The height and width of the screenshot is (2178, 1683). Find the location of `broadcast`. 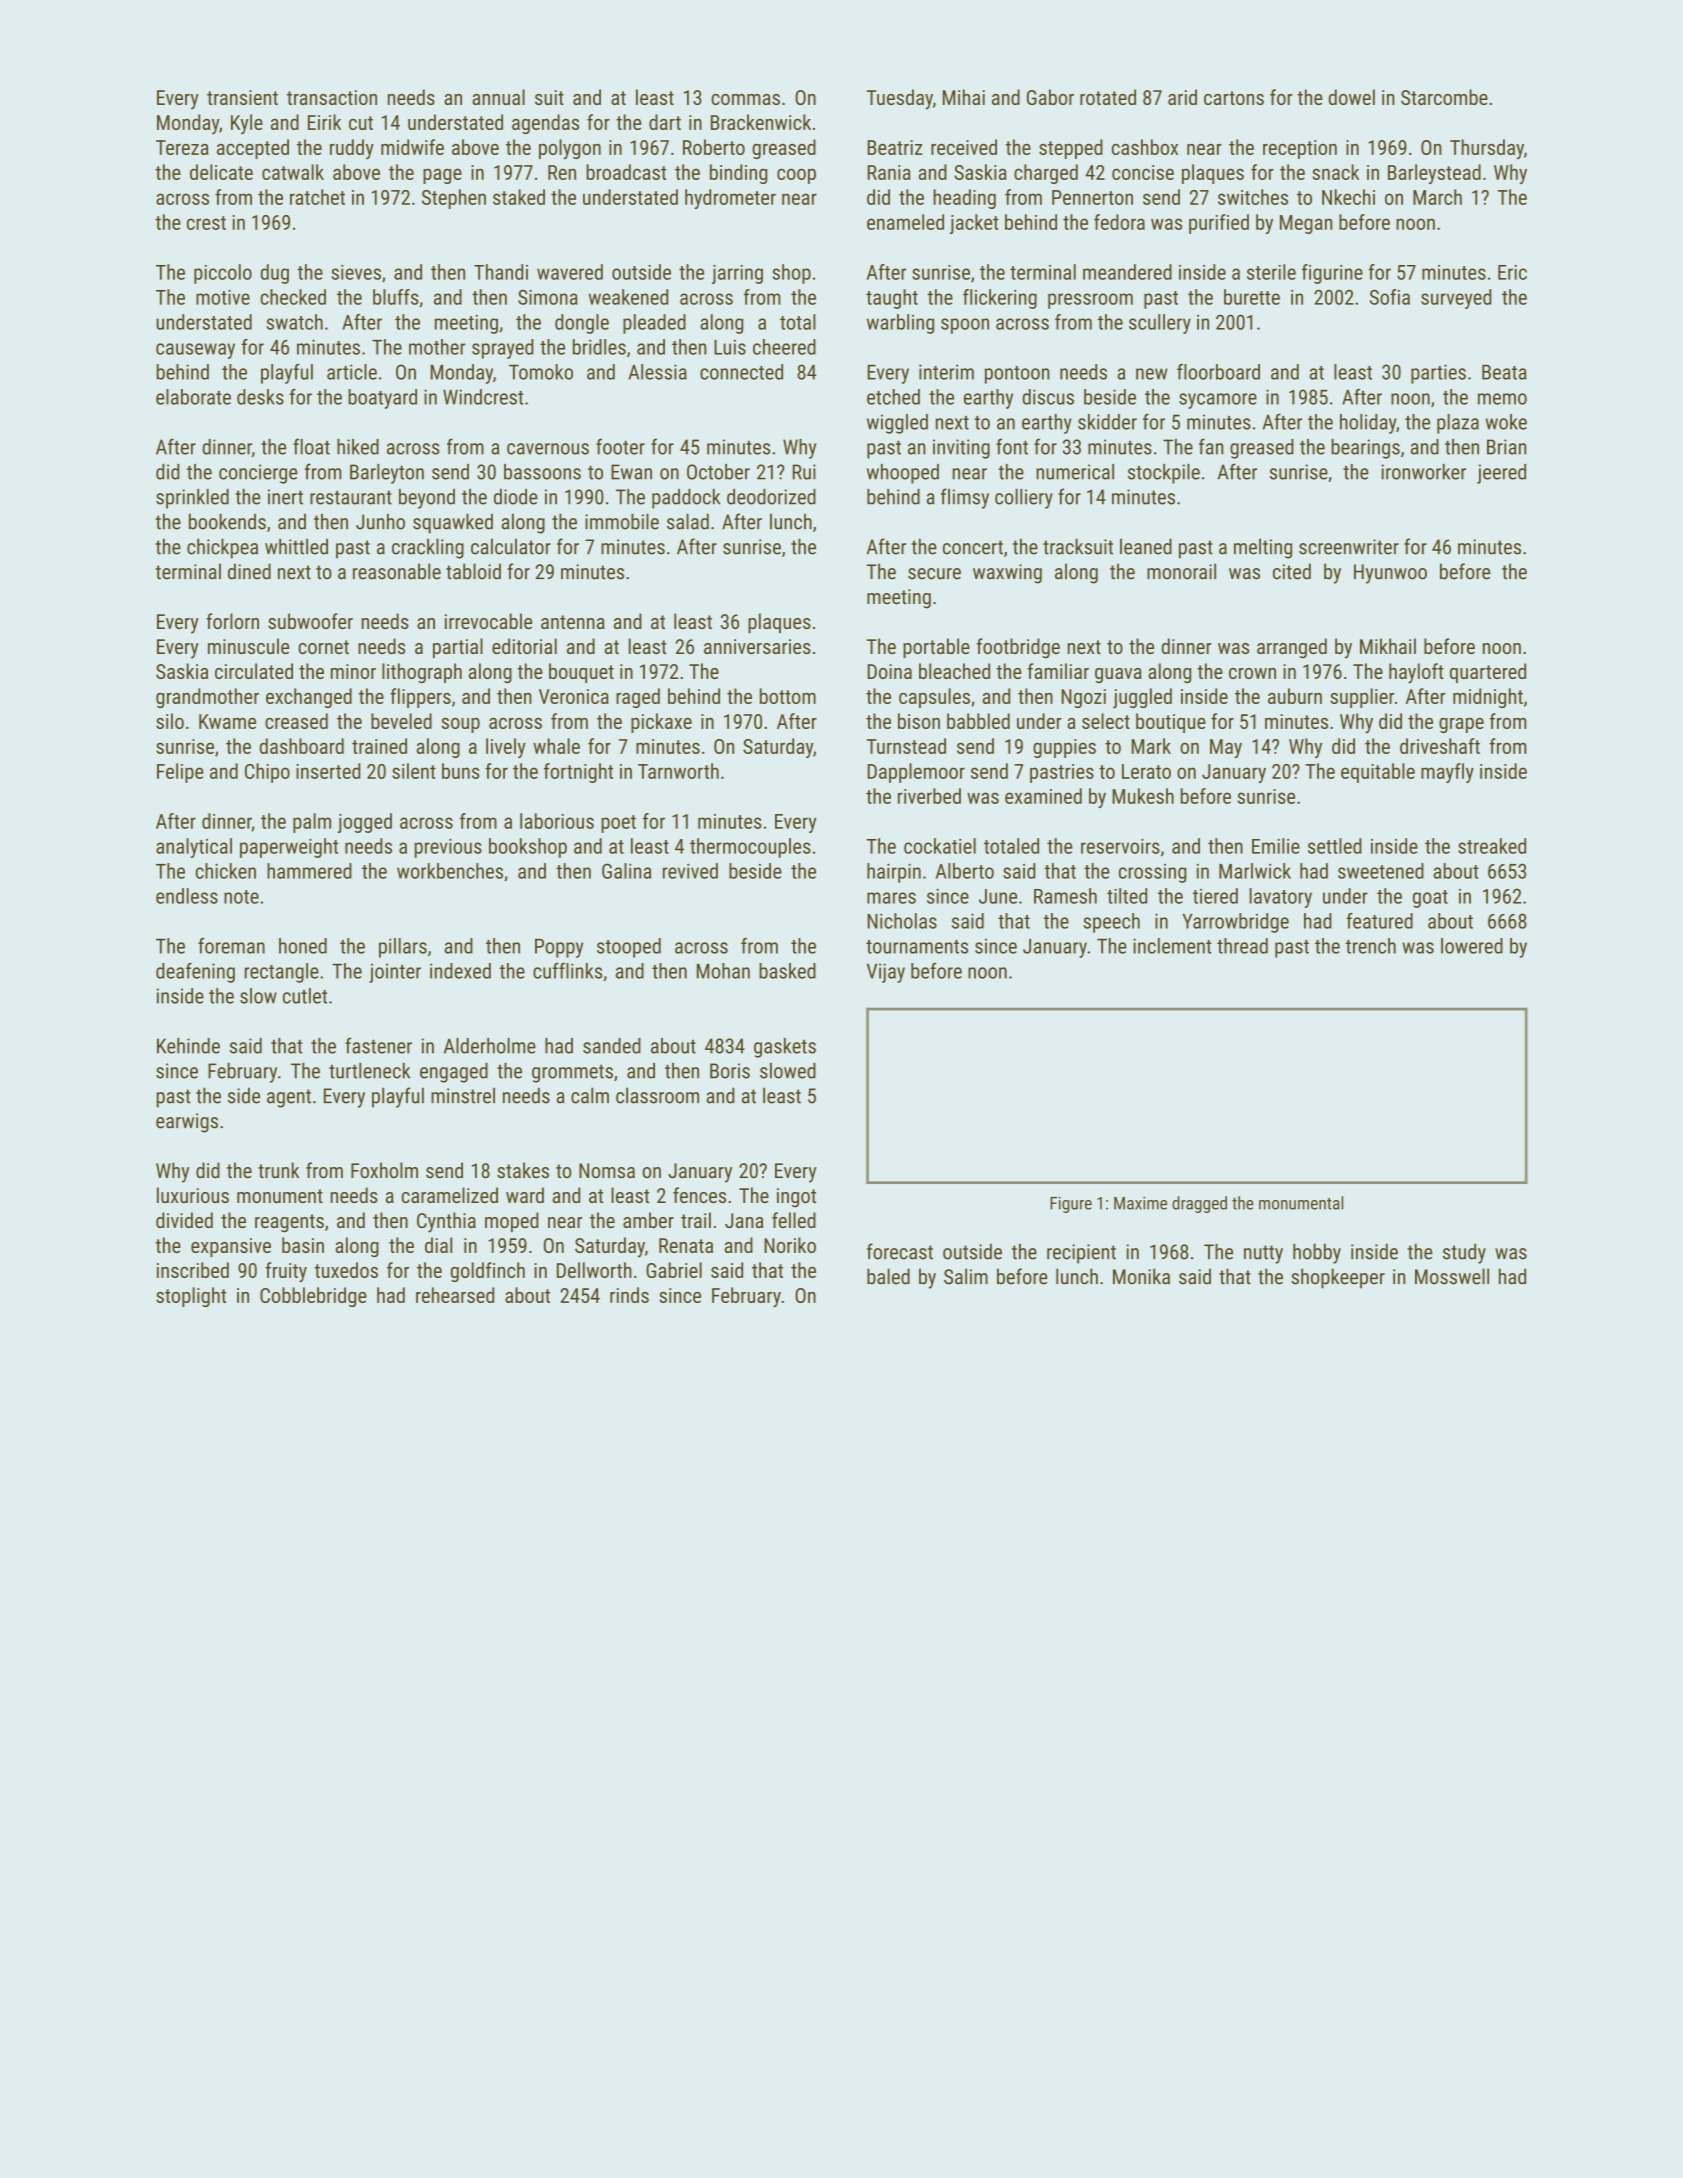

broadcast is located at coordinates (626, 172).
